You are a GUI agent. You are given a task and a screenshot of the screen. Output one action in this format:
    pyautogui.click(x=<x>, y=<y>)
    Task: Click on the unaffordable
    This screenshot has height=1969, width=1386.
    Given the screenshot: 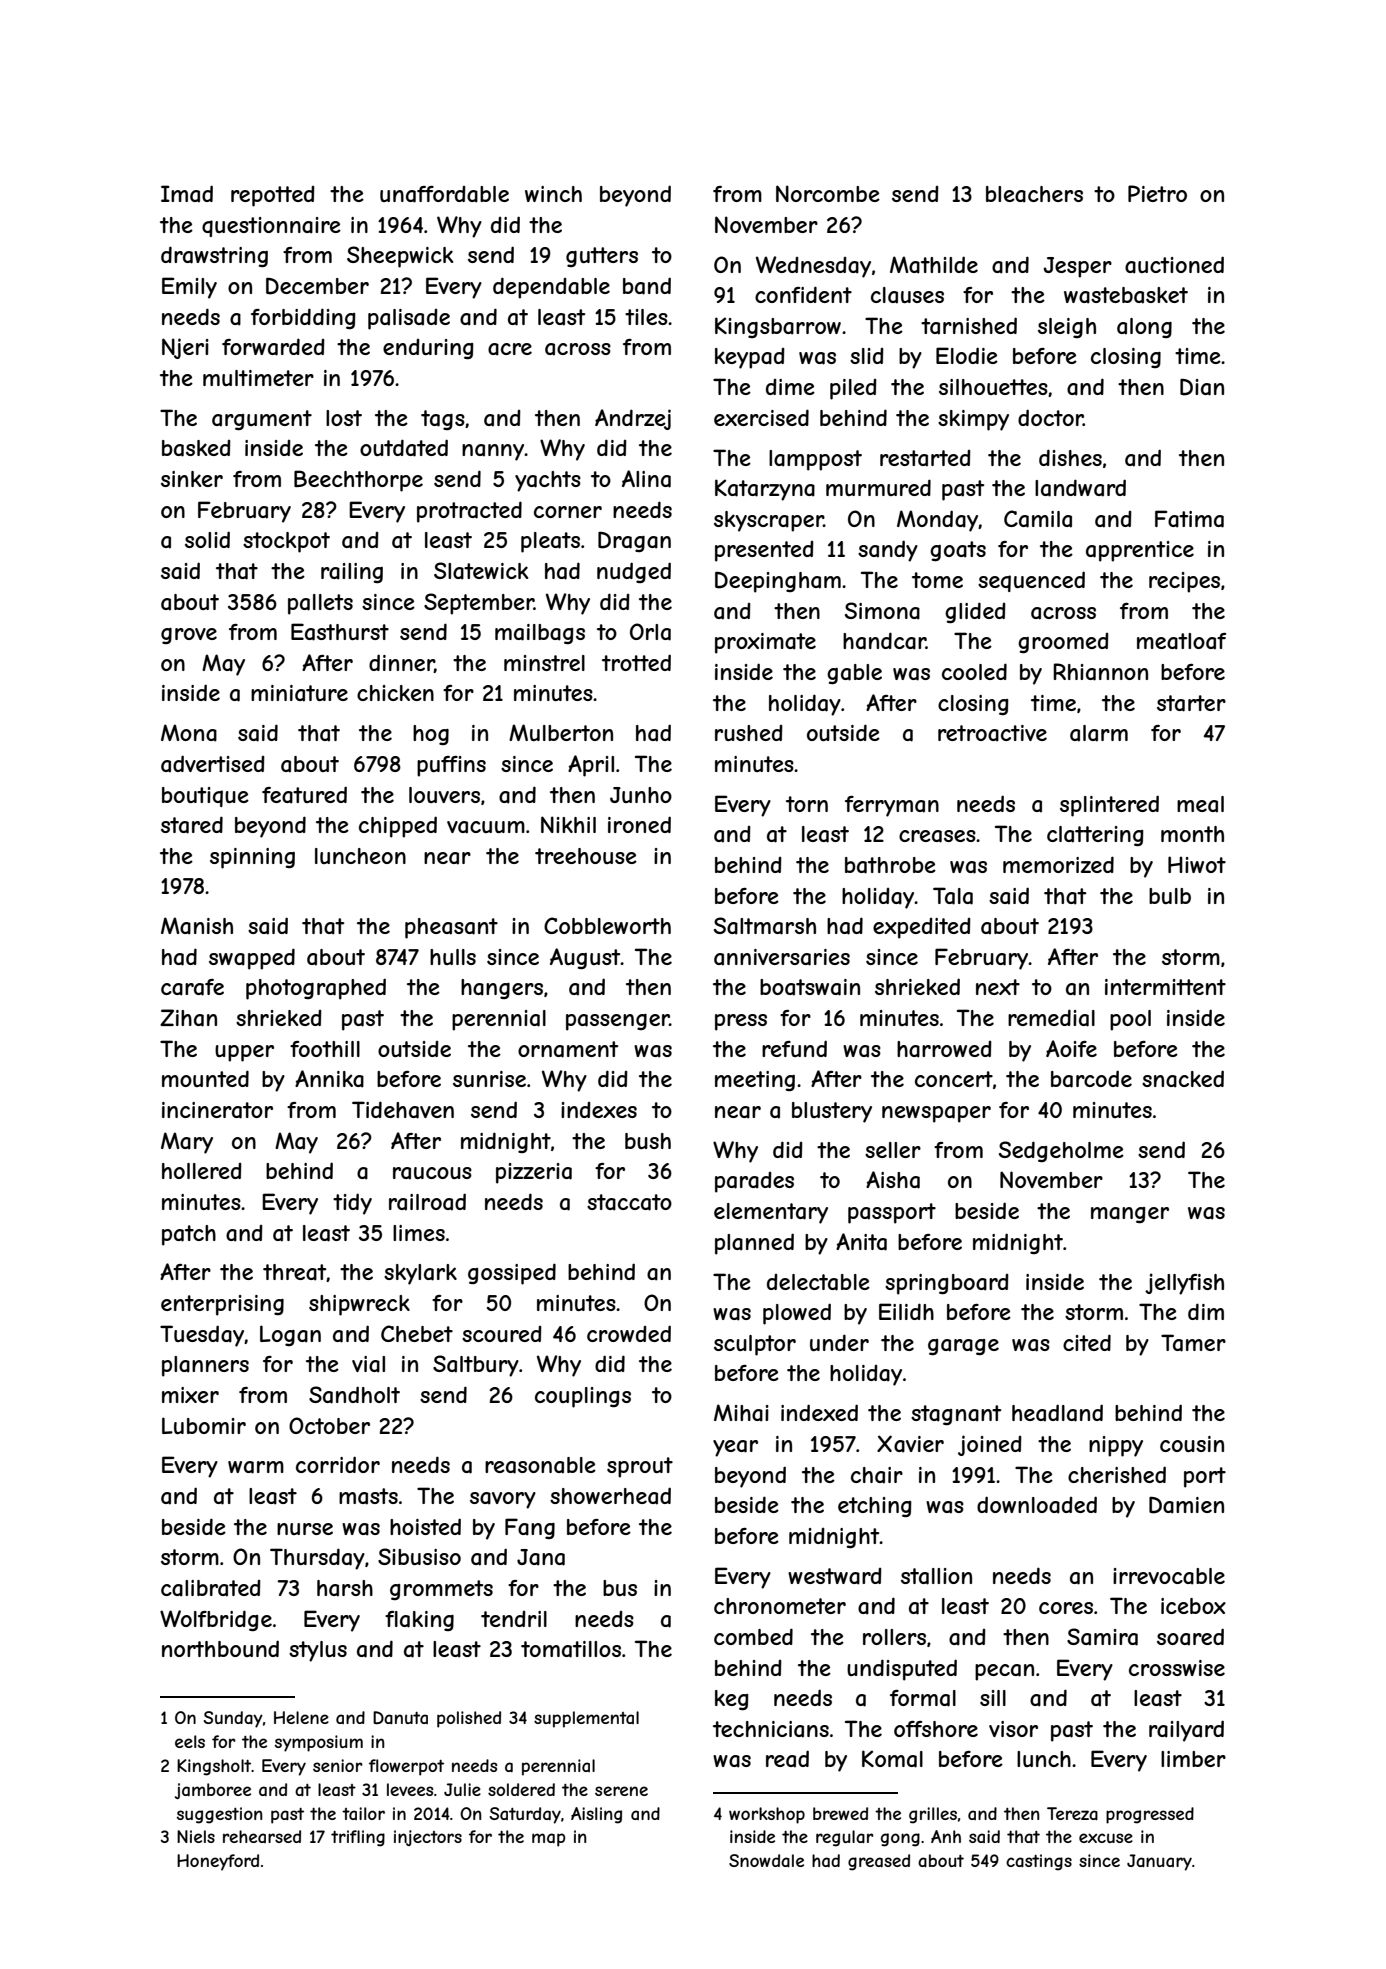 What is the action you would take?
    pyautogui.click(x=444, y=194)
